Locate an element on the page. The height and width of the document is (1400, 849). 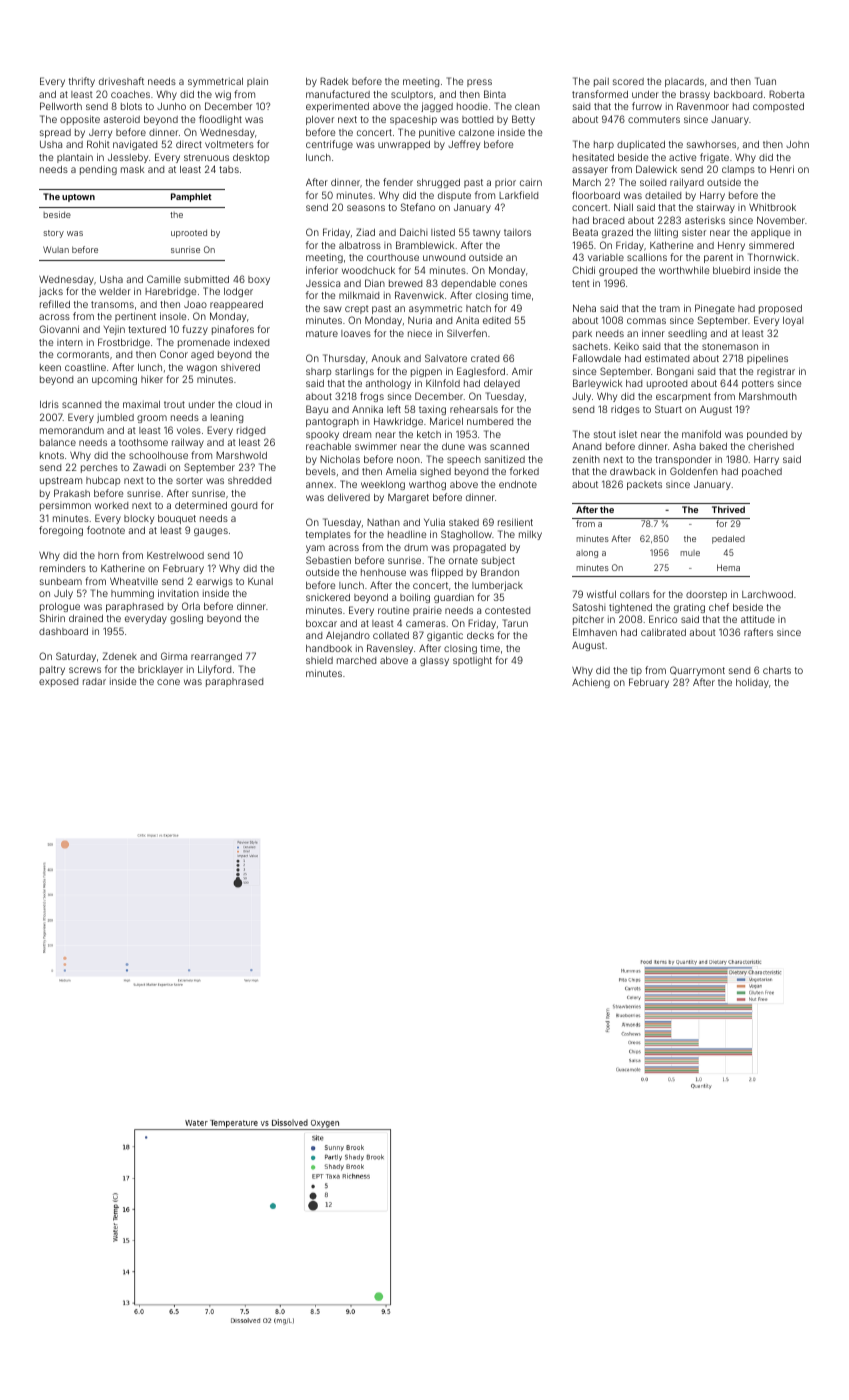
holiday is located at coordinates (752, 683).
